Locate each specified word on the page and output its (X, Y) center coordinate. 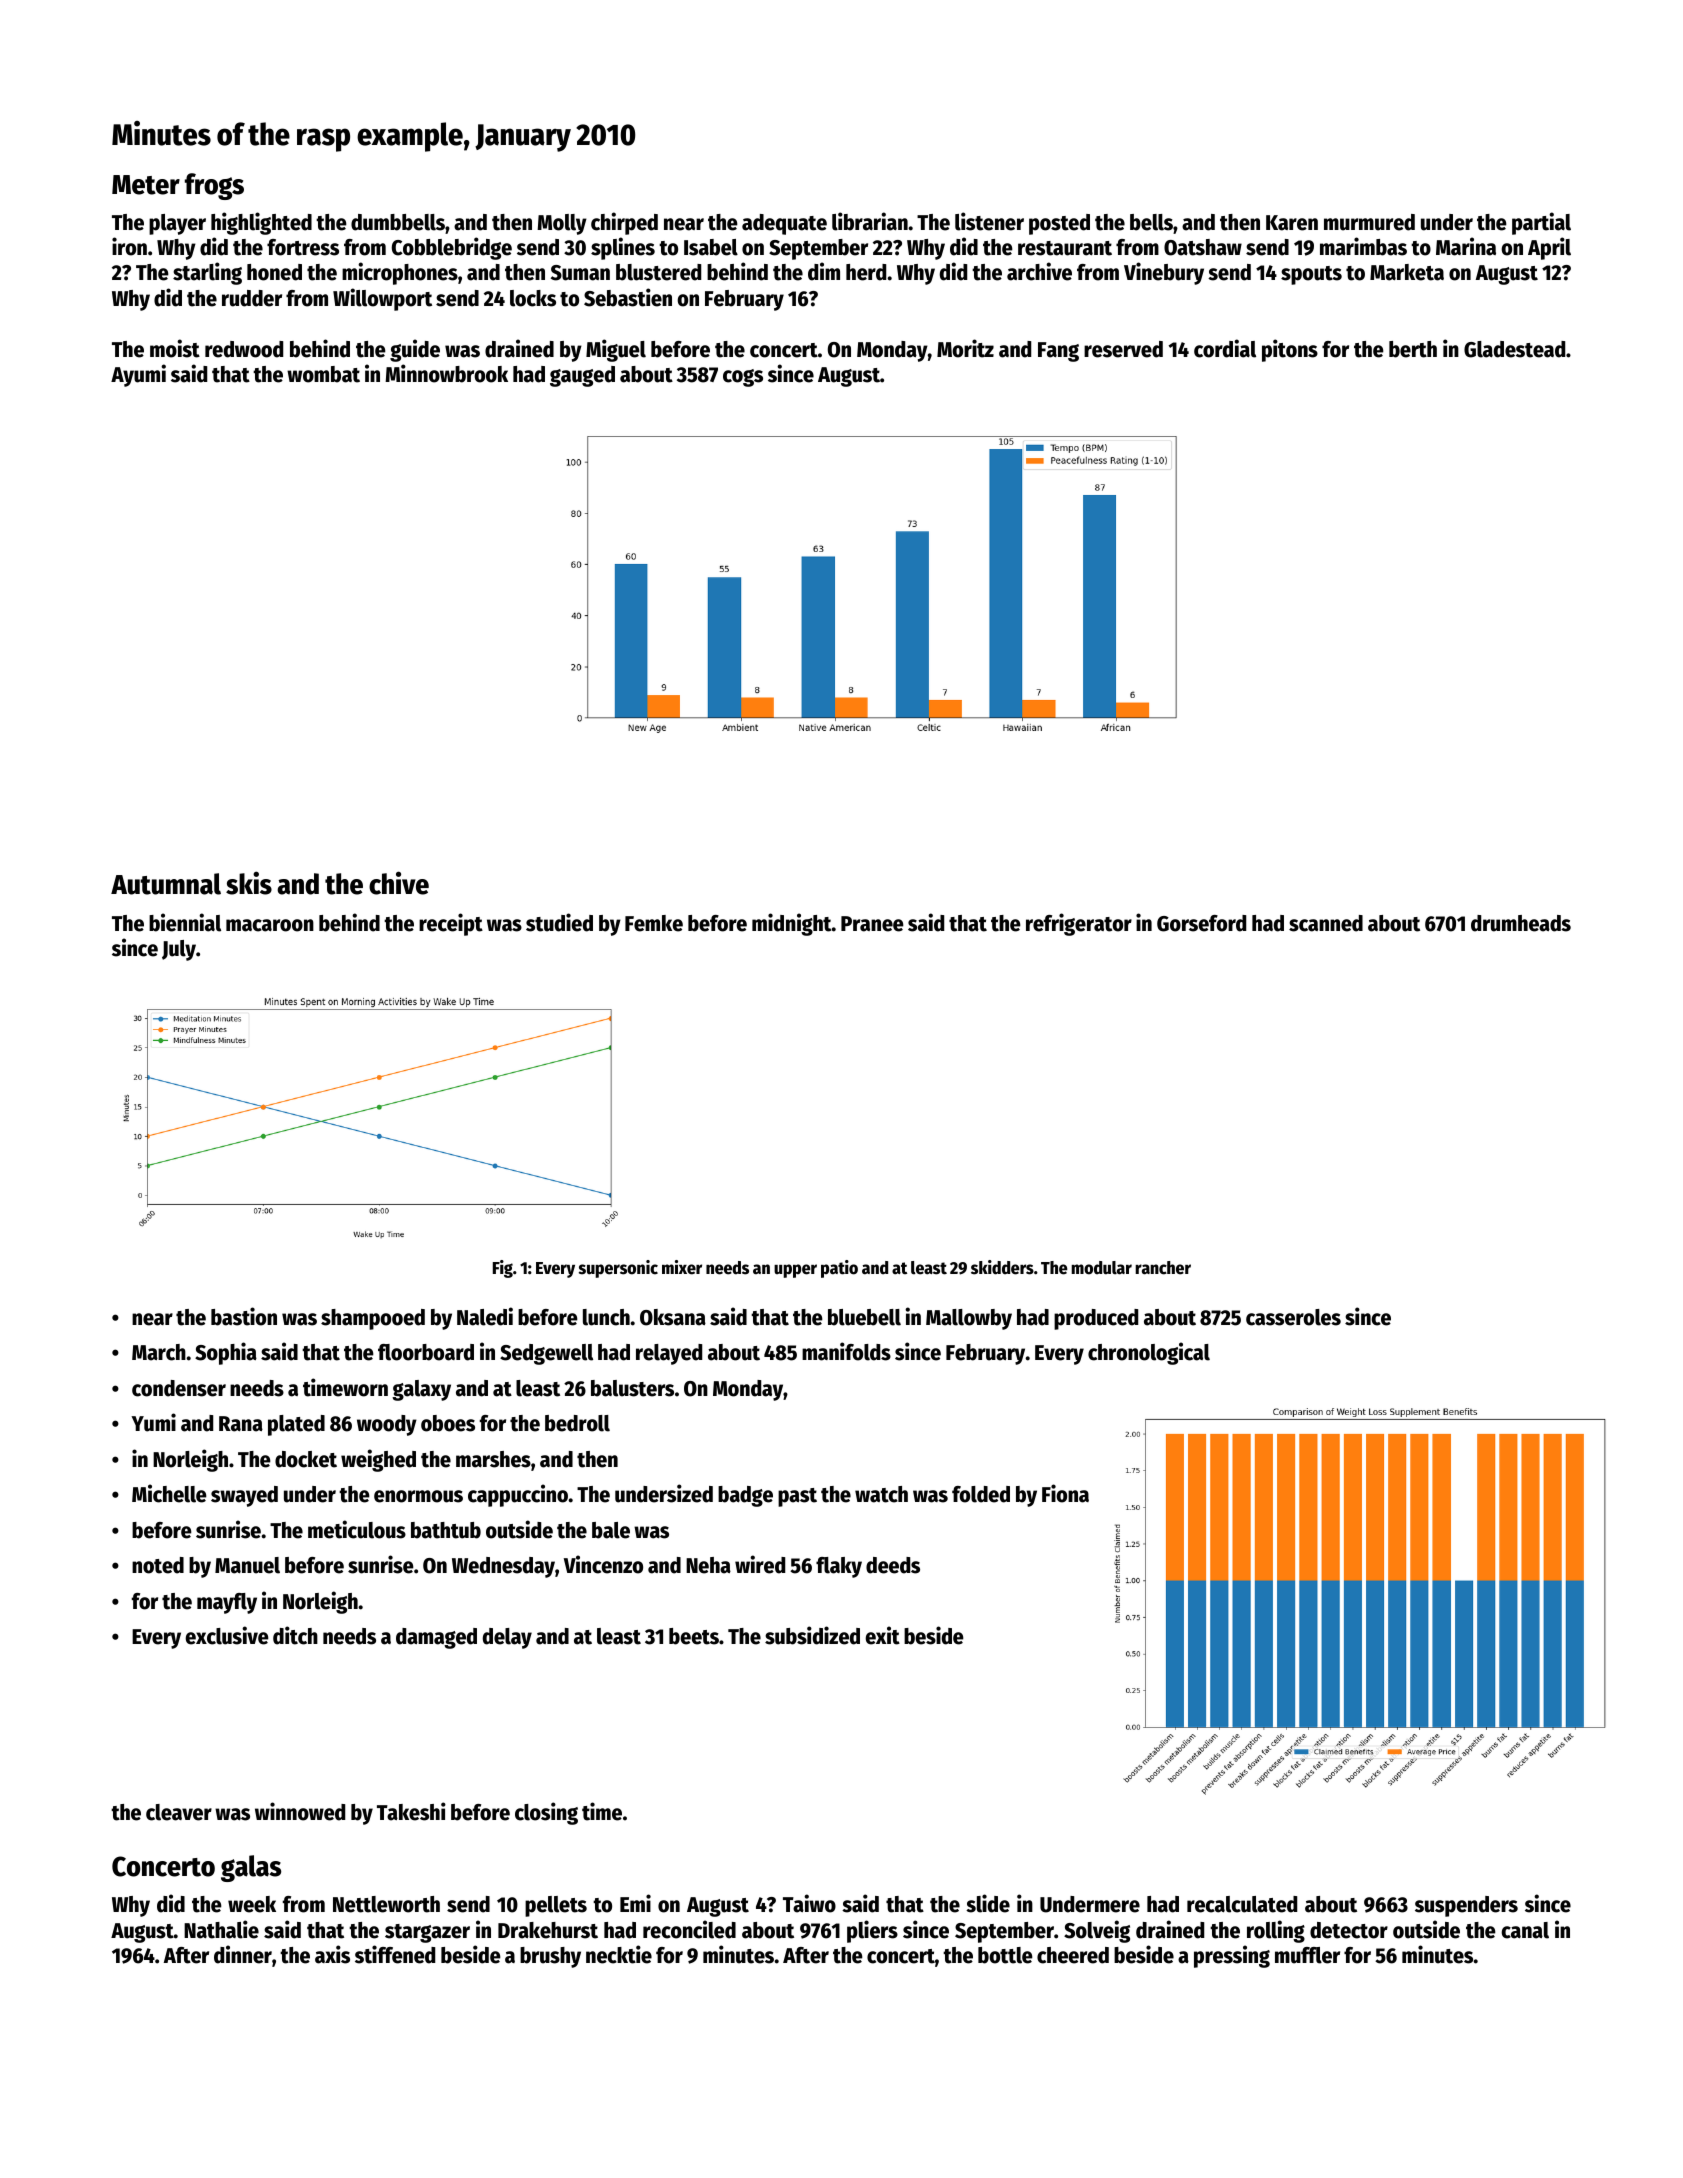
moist (175, 348)
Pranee (872, 924)
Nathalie (221, 1929)
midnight (792, 924)
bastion (244, 1316)
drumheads (1521, 923)
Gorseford (1201, 923)
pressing (1232, 1956)
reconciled (689, 1929)
